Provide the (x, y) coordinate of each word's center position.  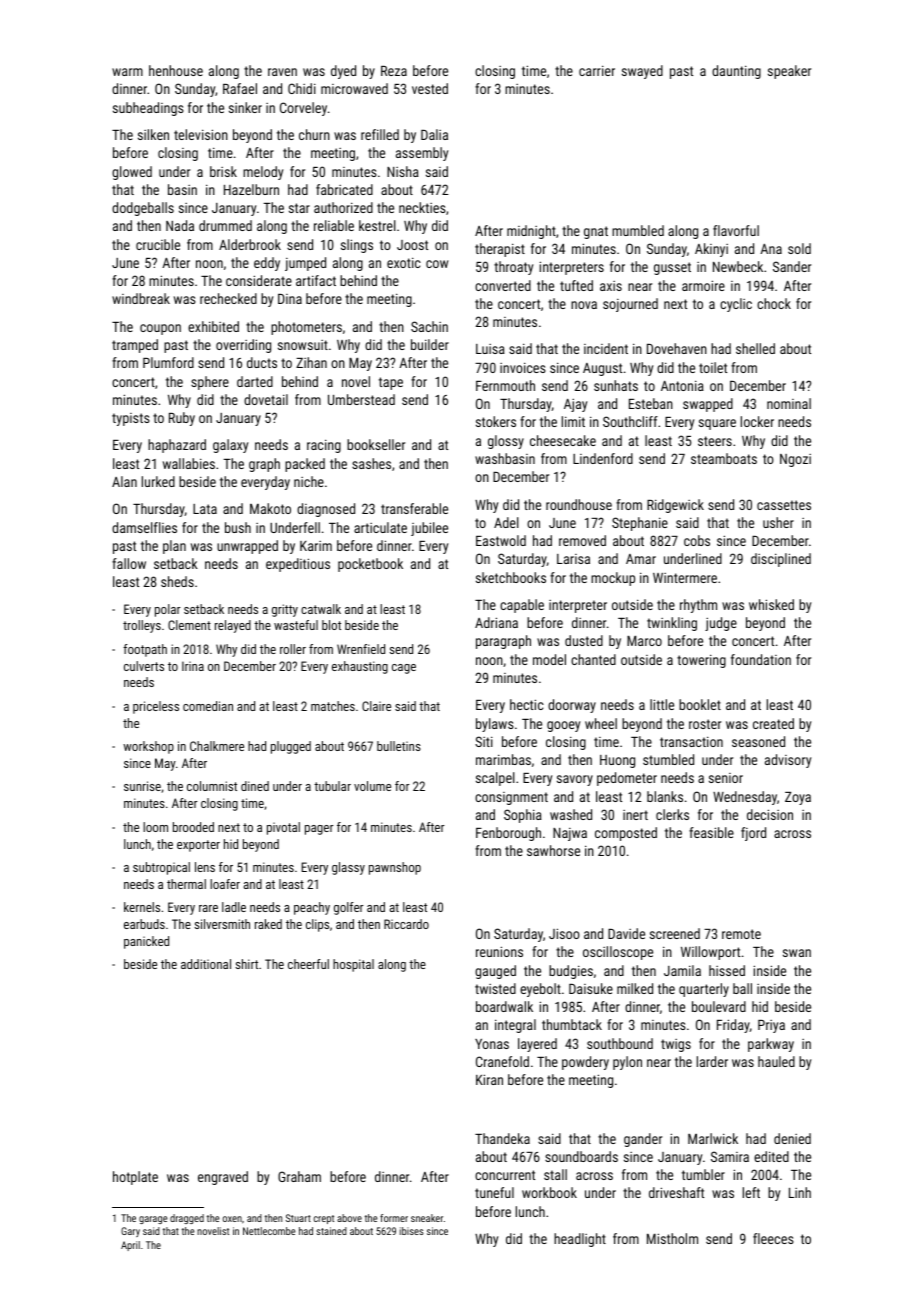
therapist (500, 250)
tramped (135, 346)
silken (153, 134)
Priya (771, 1026)
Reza (394, 71)
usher (778, 522)
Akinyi (711, 250)
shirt (247, 964)
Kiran (489, 1079)
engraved (223, 1178)
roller (293, 649)
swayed (642, 72)
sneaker (427, 1218)
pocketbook (370, 565)
